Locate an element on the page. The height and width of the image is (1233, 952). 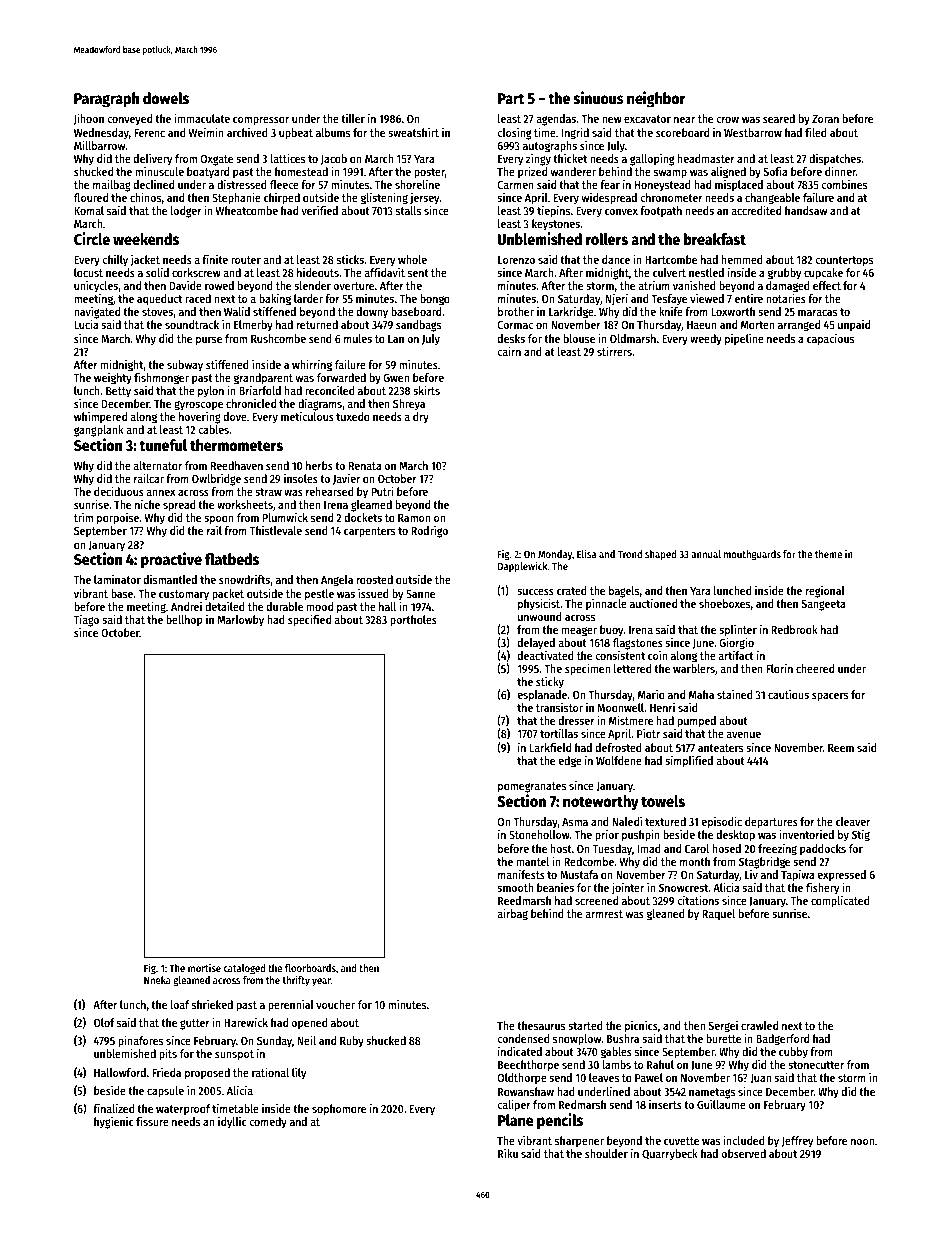
condensed is located at coordinates (523, 1038).
